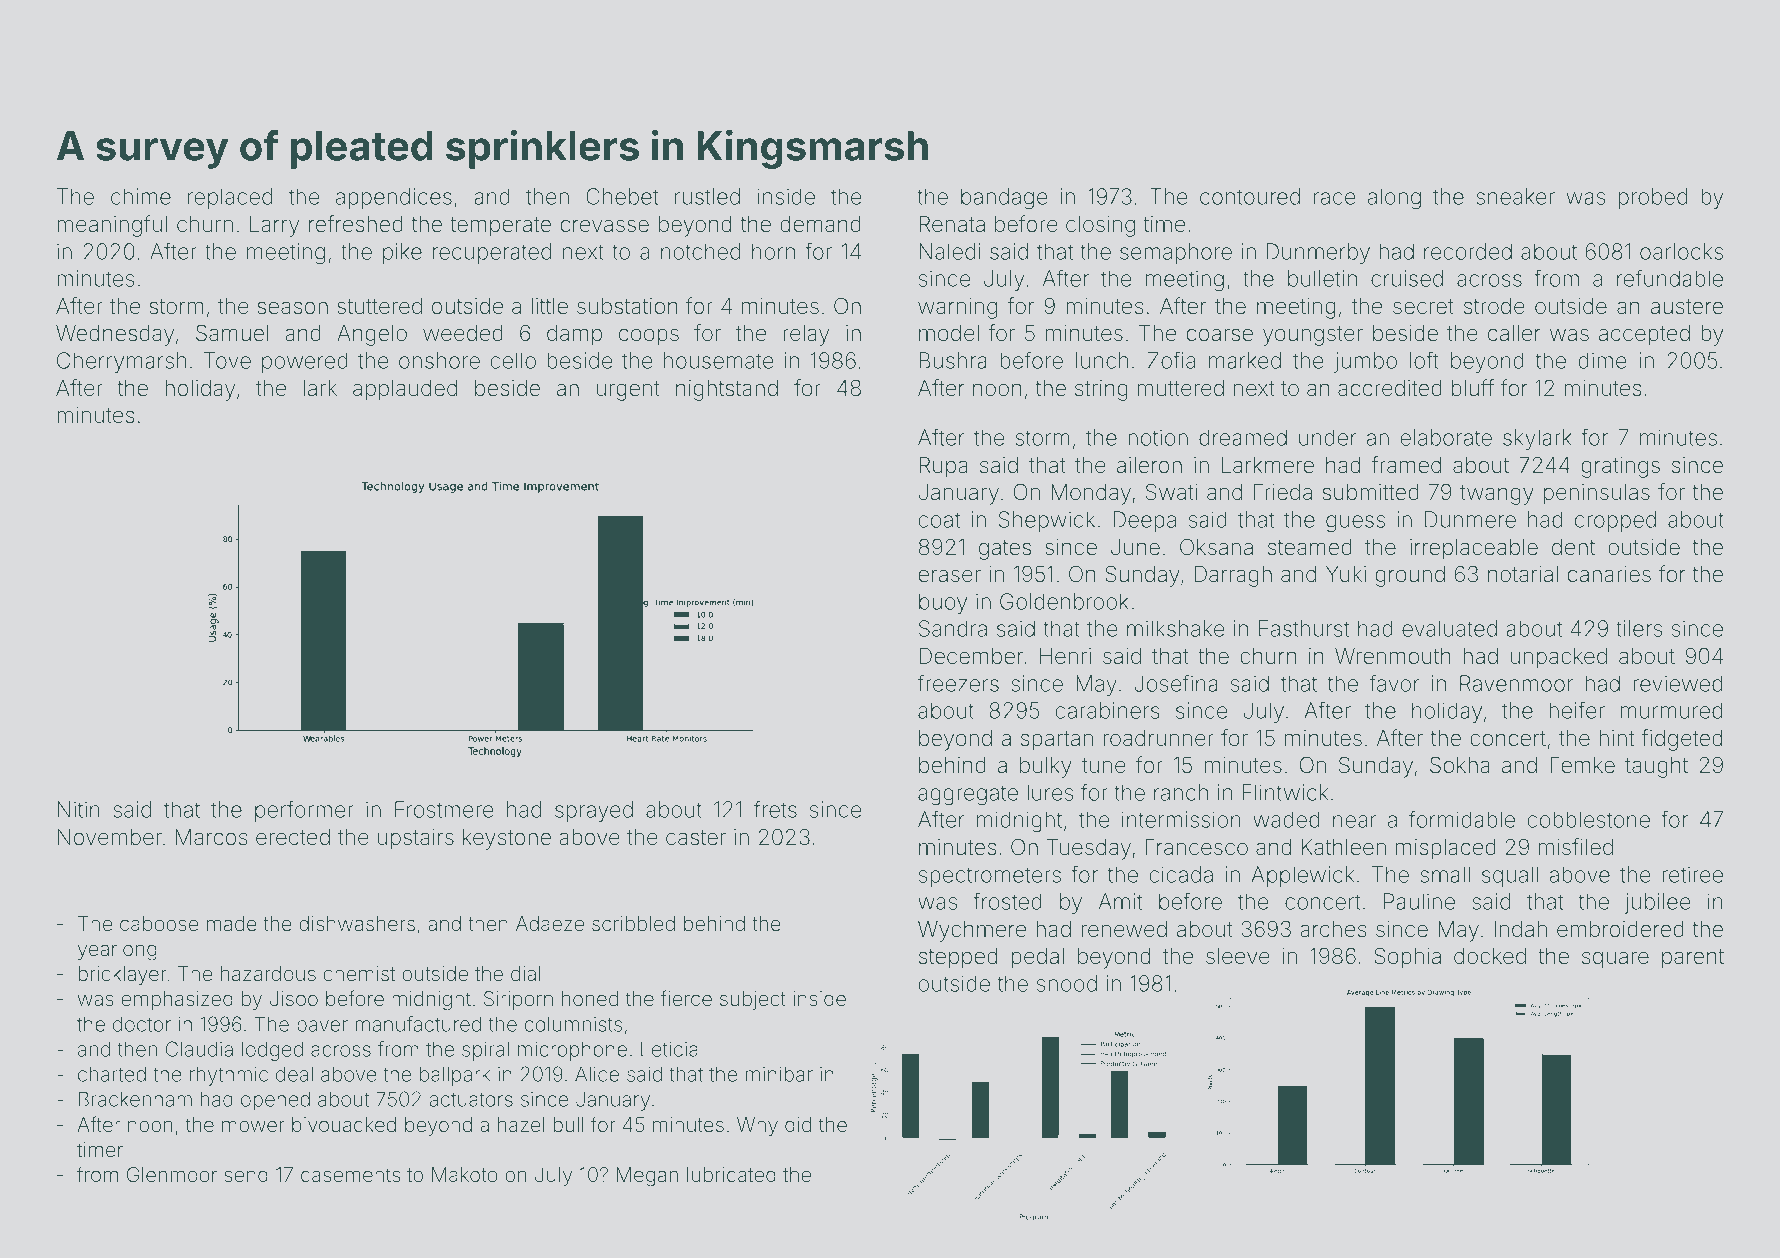 The width and height of the screenshot is (1780, 1258). What do you see at coordinates (141, 196) in the screenshot?
I see `chime` at bounding box center [141, 196].
